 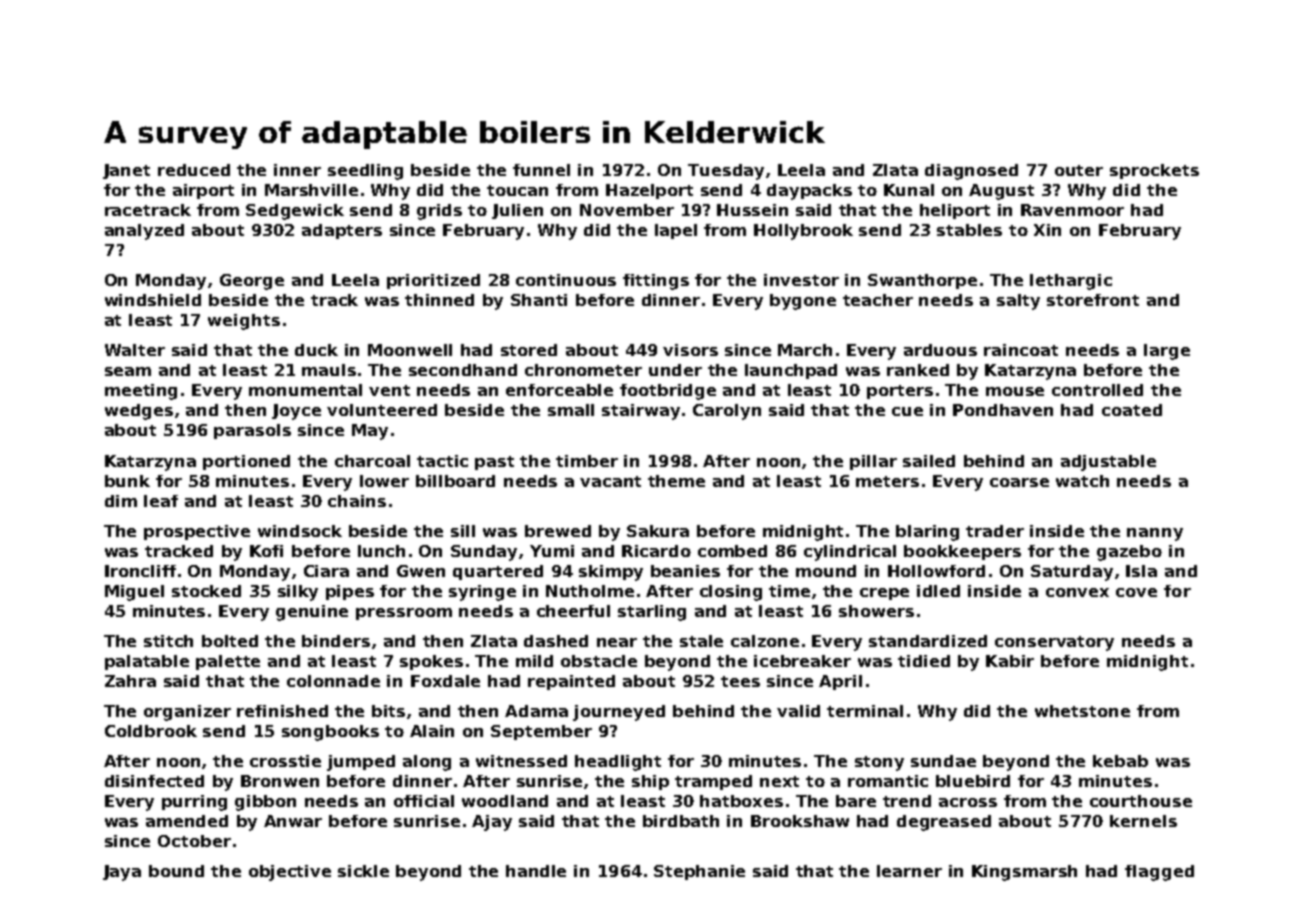 I want to click on brewed, so click(x=558, y=531).
